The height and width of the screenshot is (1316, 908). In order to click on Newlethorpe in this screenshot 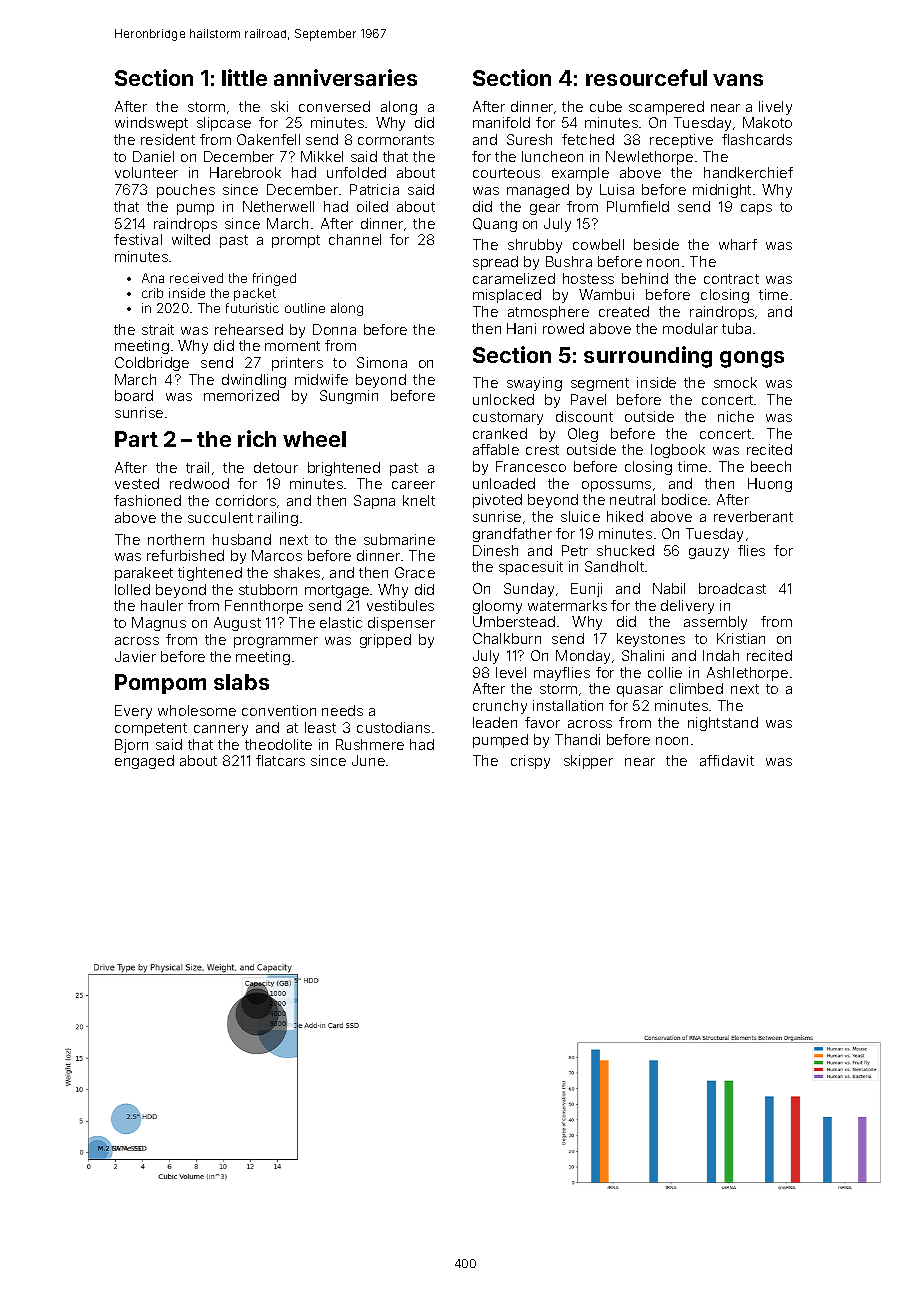, I will do `click(649, 158)`.
